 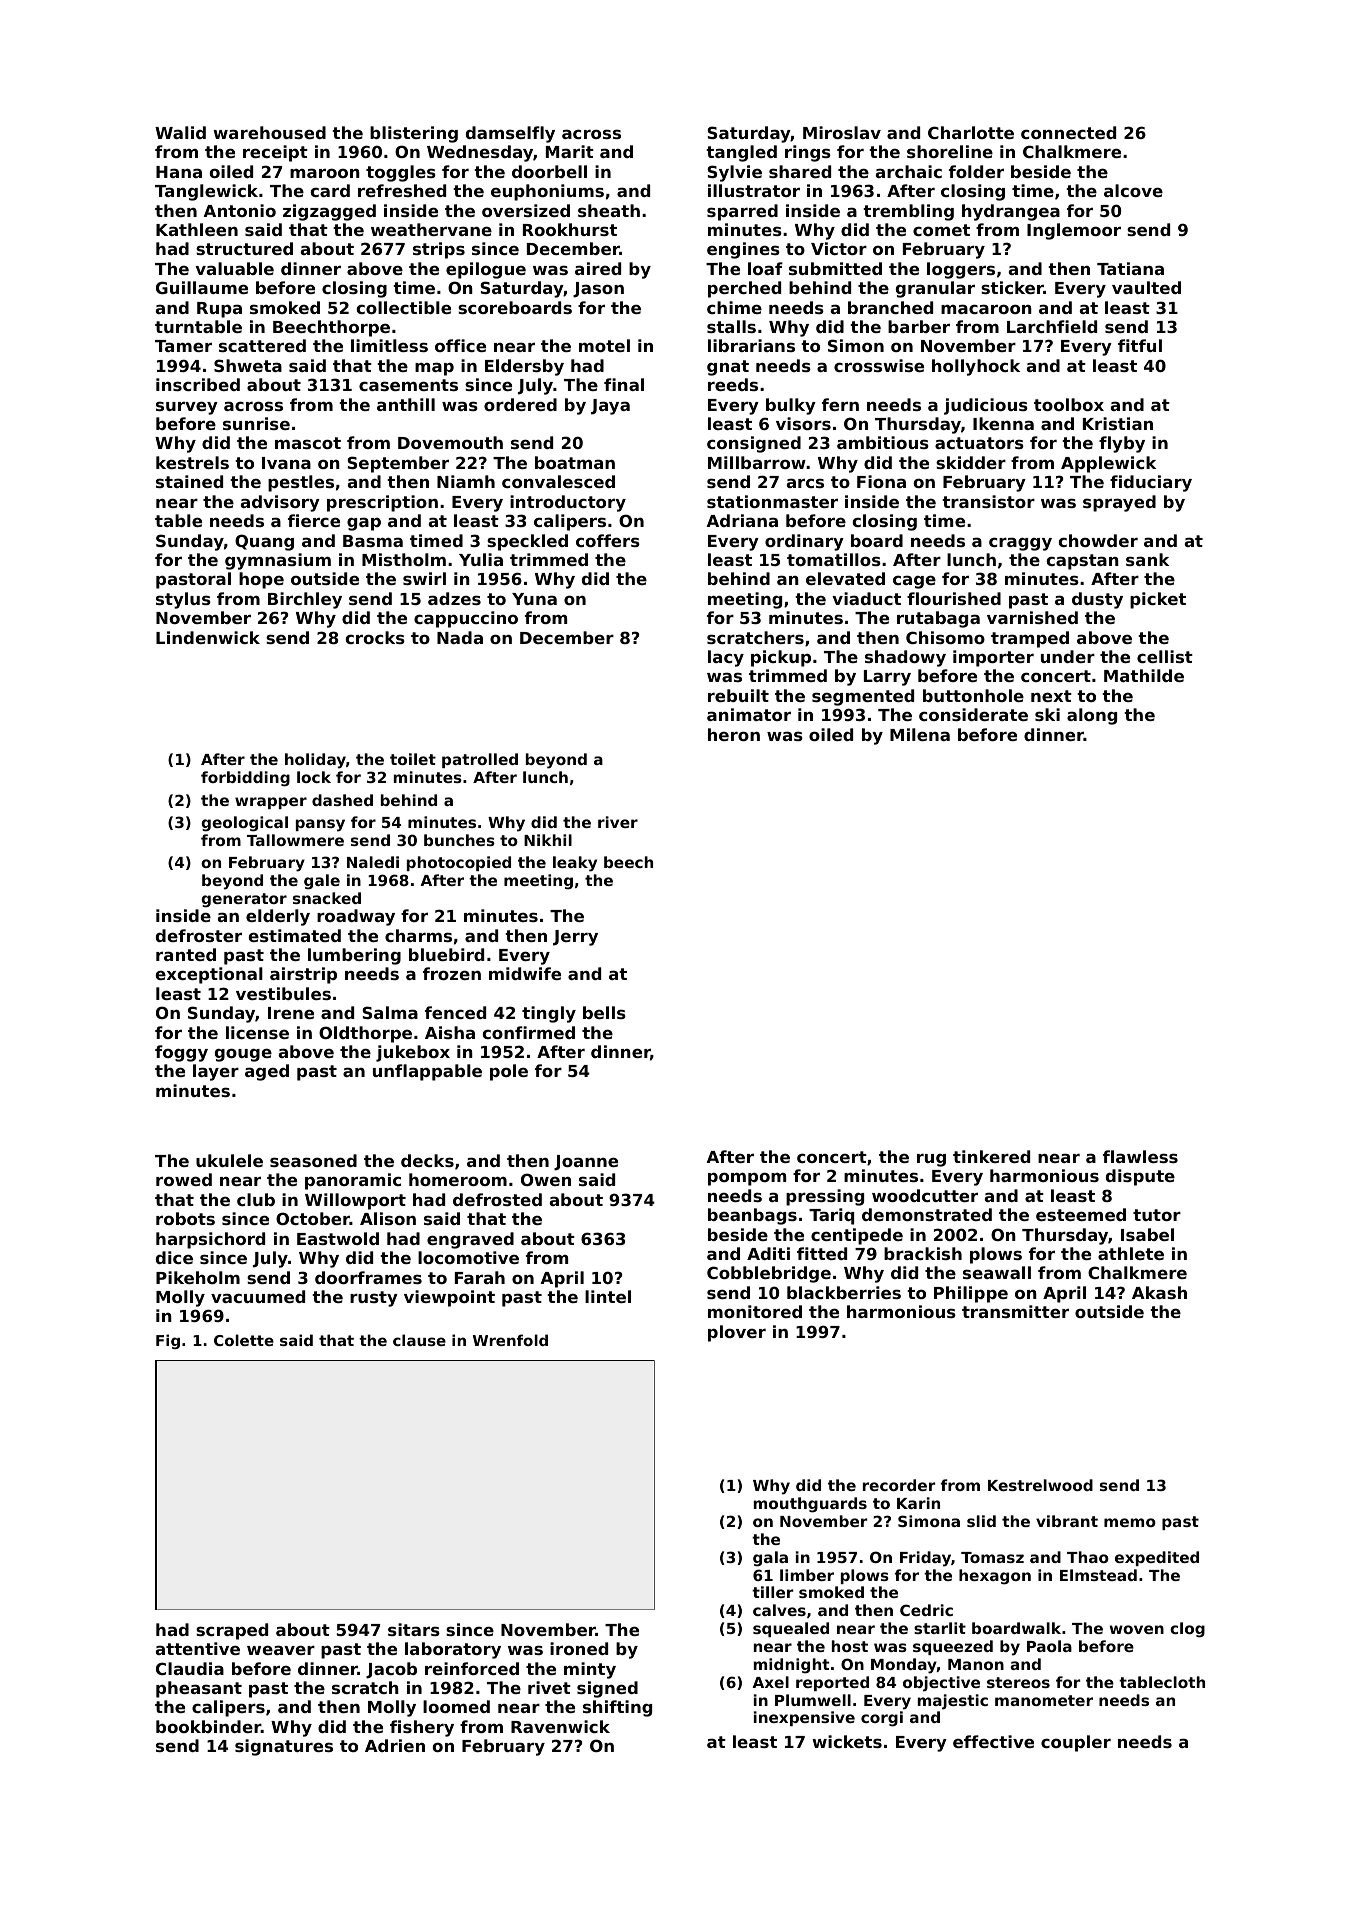 I want to click on Tamer, so click(x=183, y=346).
